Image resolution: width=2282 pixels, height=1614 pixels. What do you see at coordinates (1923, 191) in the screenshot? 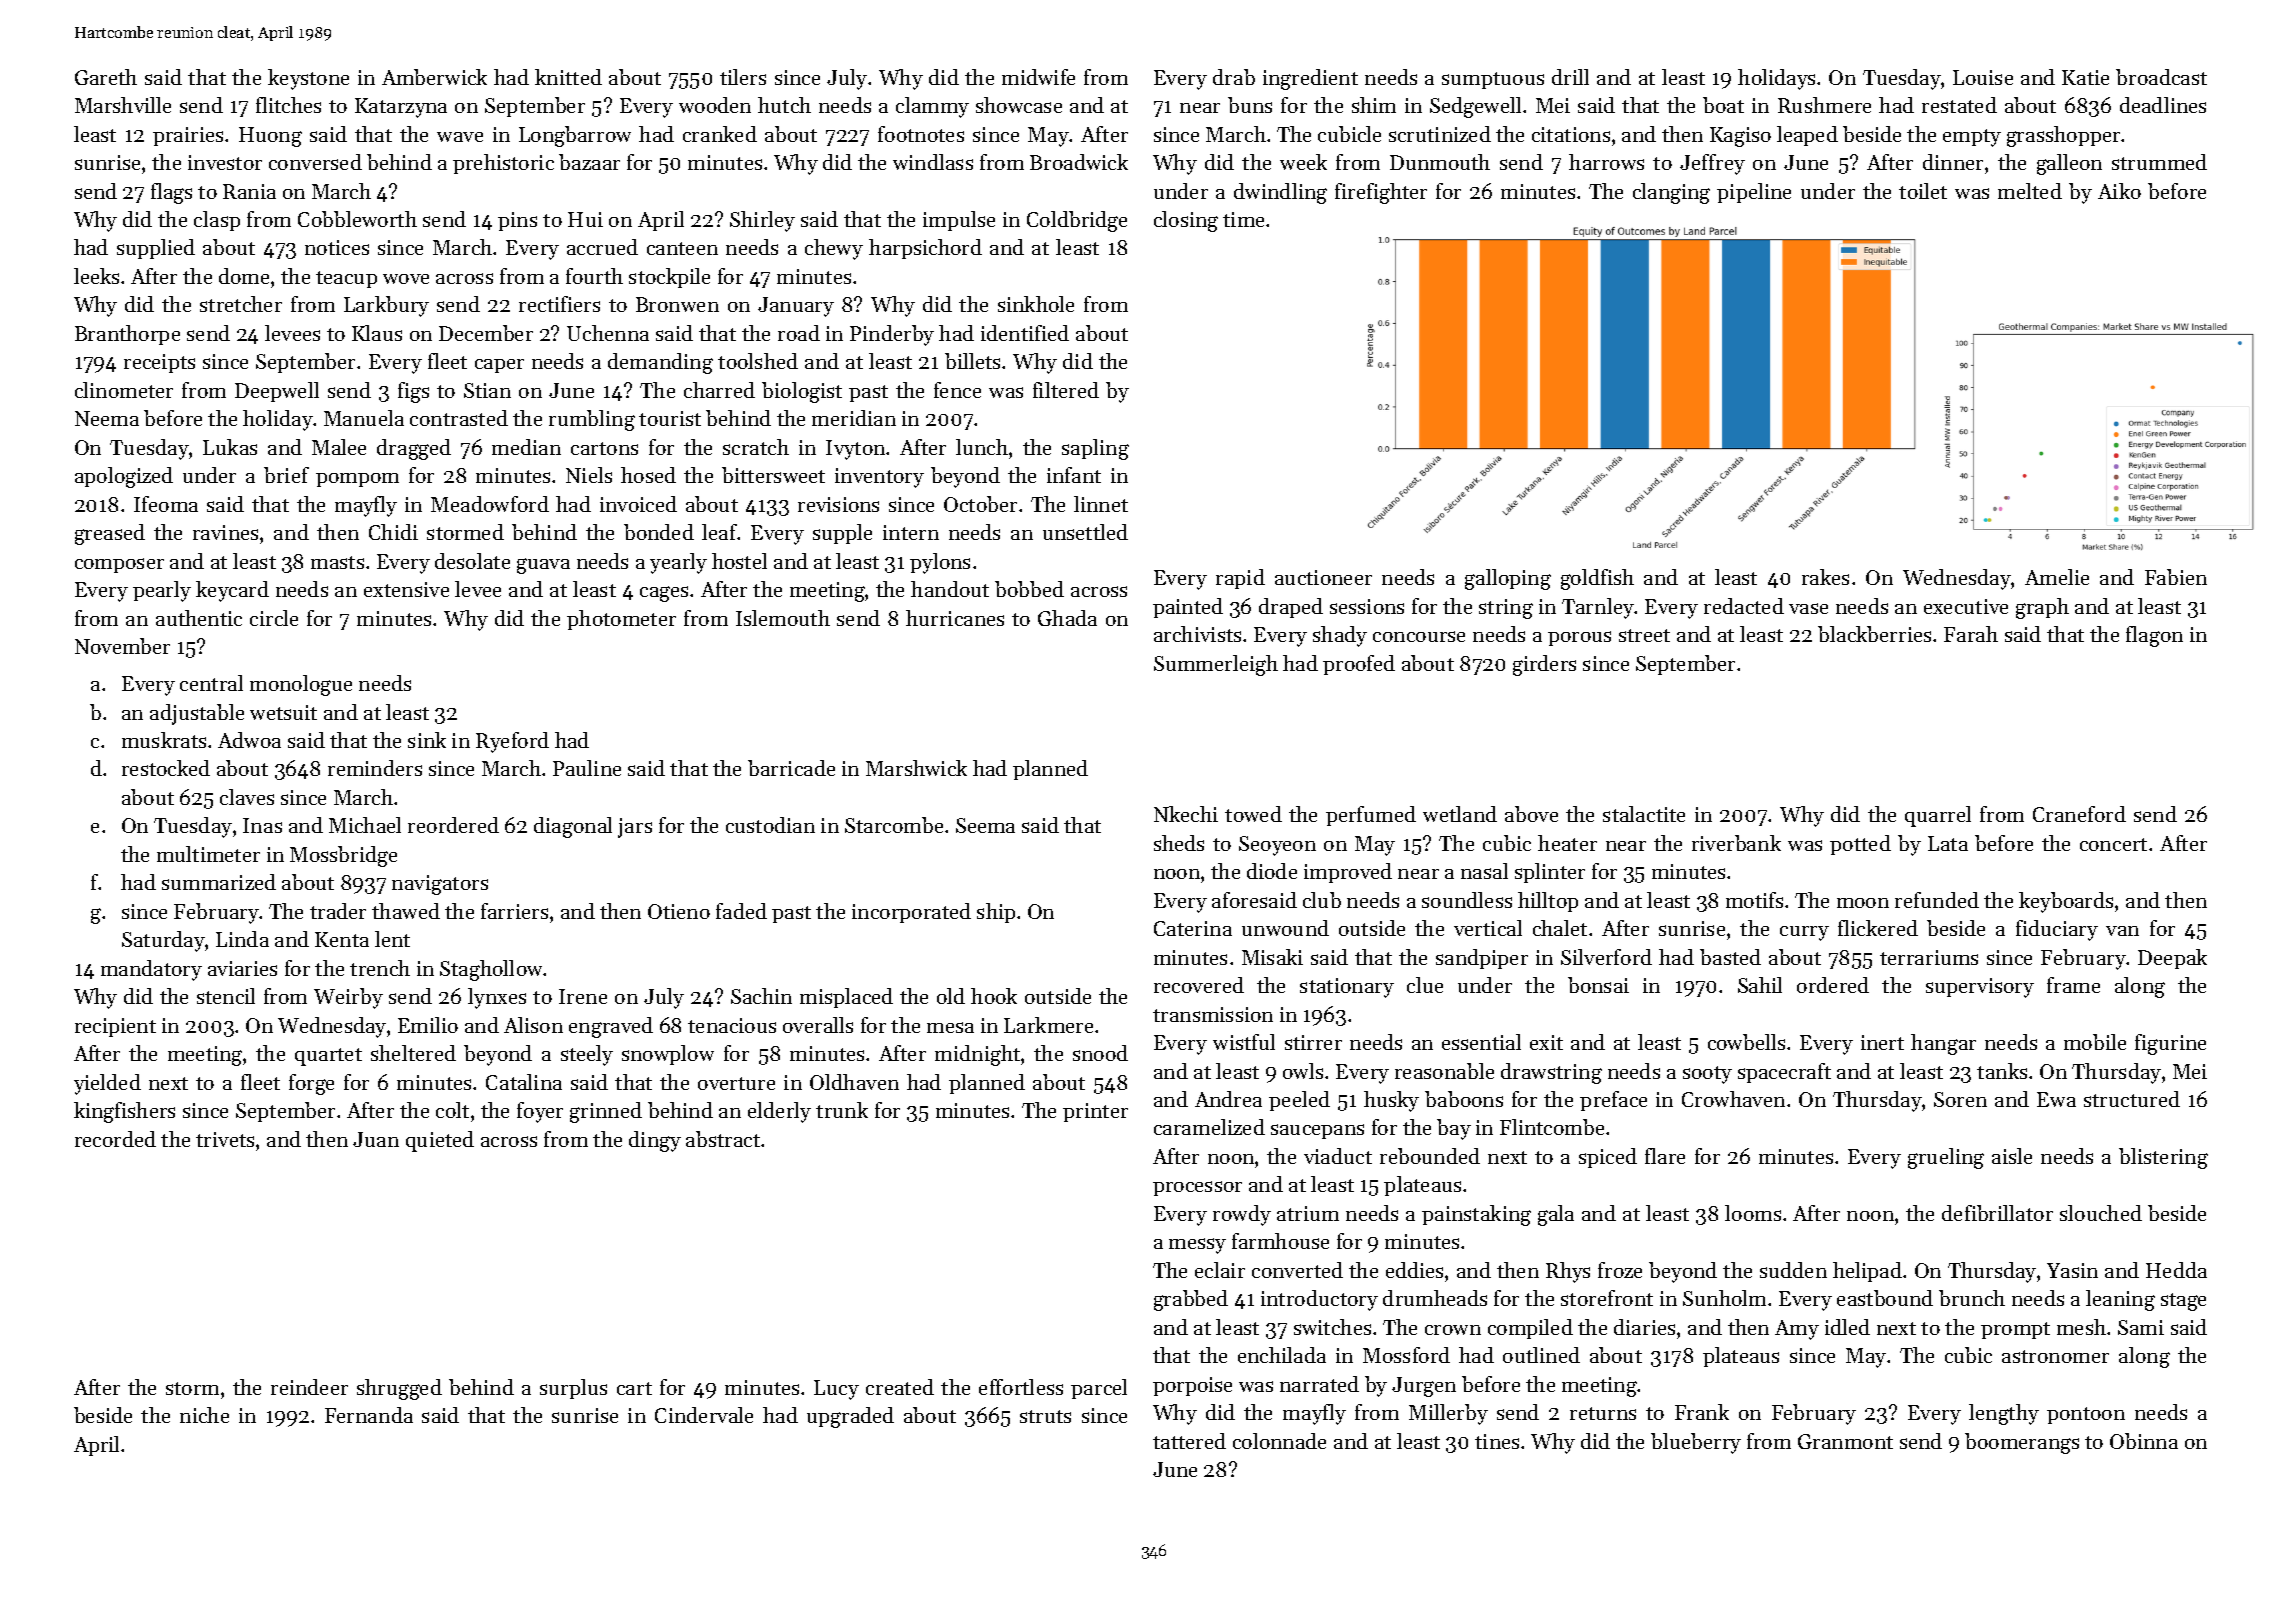
I see `toilet` at bounding box center [1923, 191].
